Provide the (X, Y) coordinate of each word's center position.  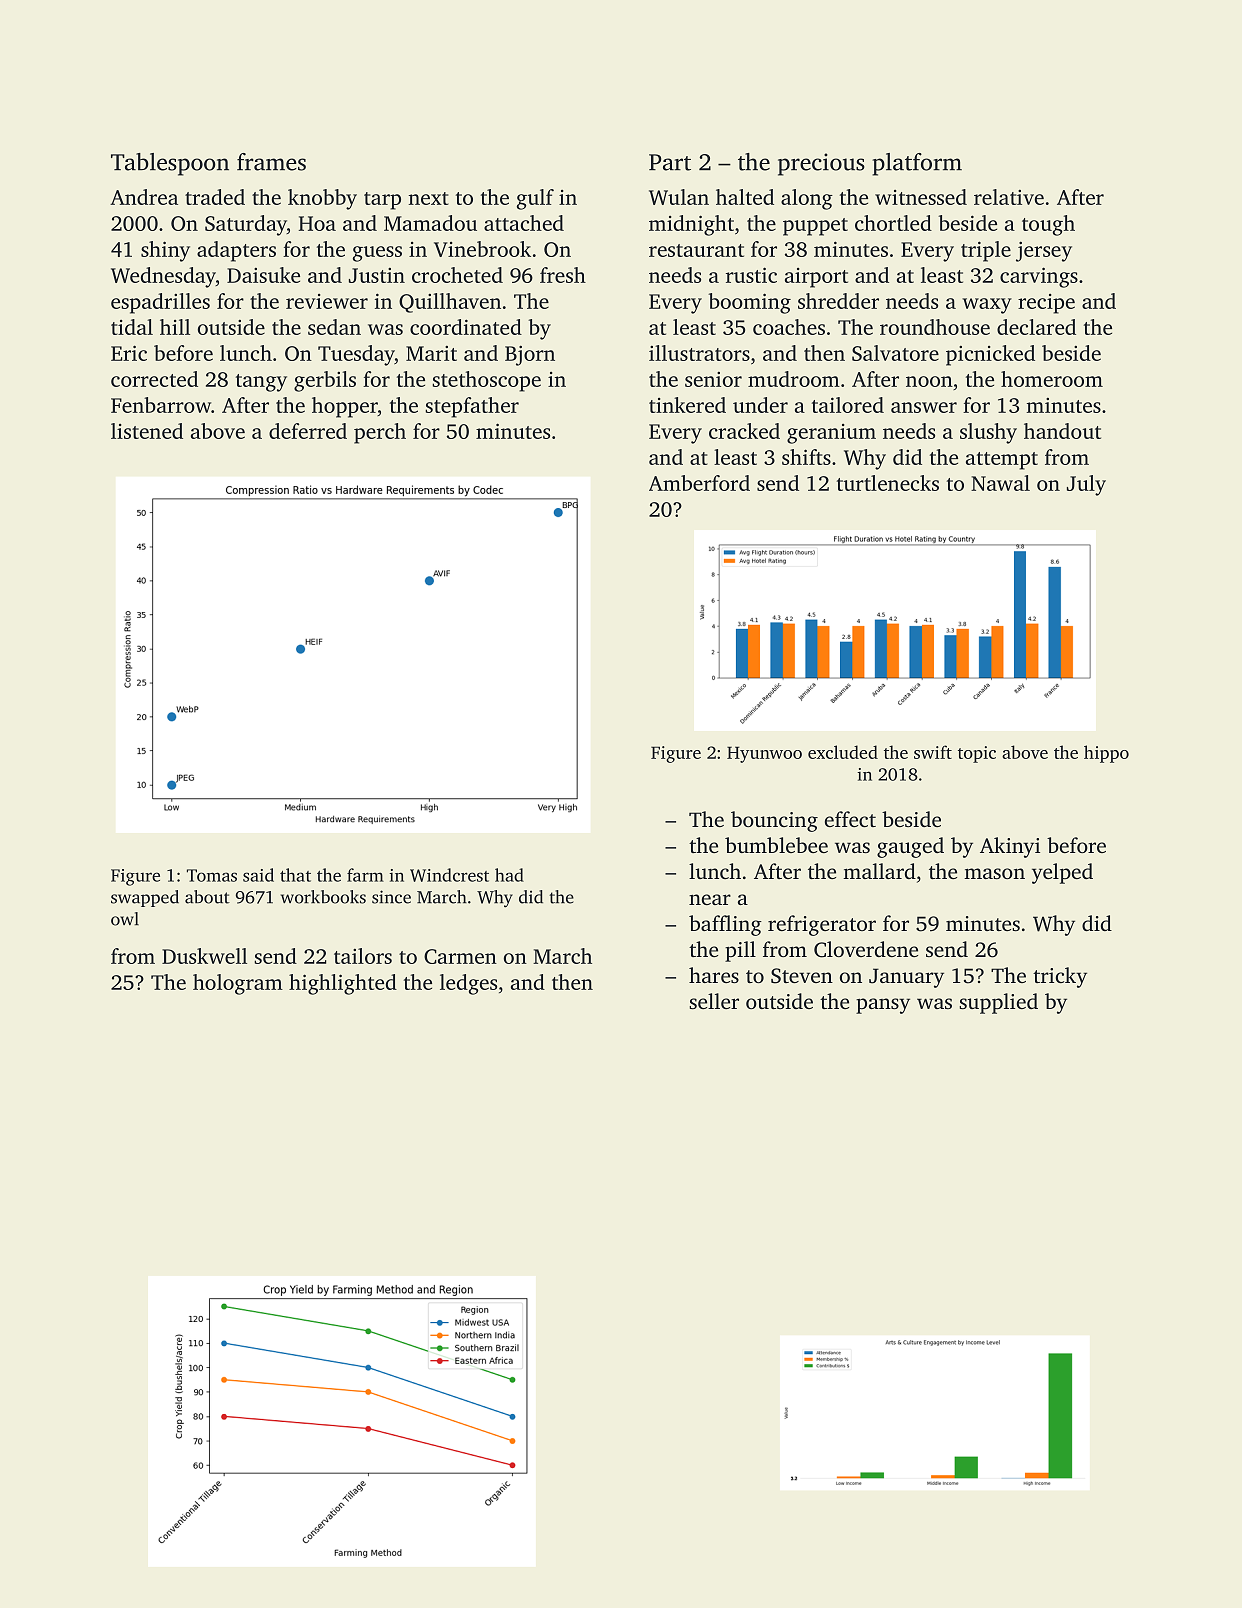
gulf (535, 199)
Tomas (212, 875)
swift (933, 752)
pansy (883, 1006)
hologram (238, 984)
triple (986, 251)
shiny (165, 251)
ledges (468, 984)
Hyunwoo (764, 754)
